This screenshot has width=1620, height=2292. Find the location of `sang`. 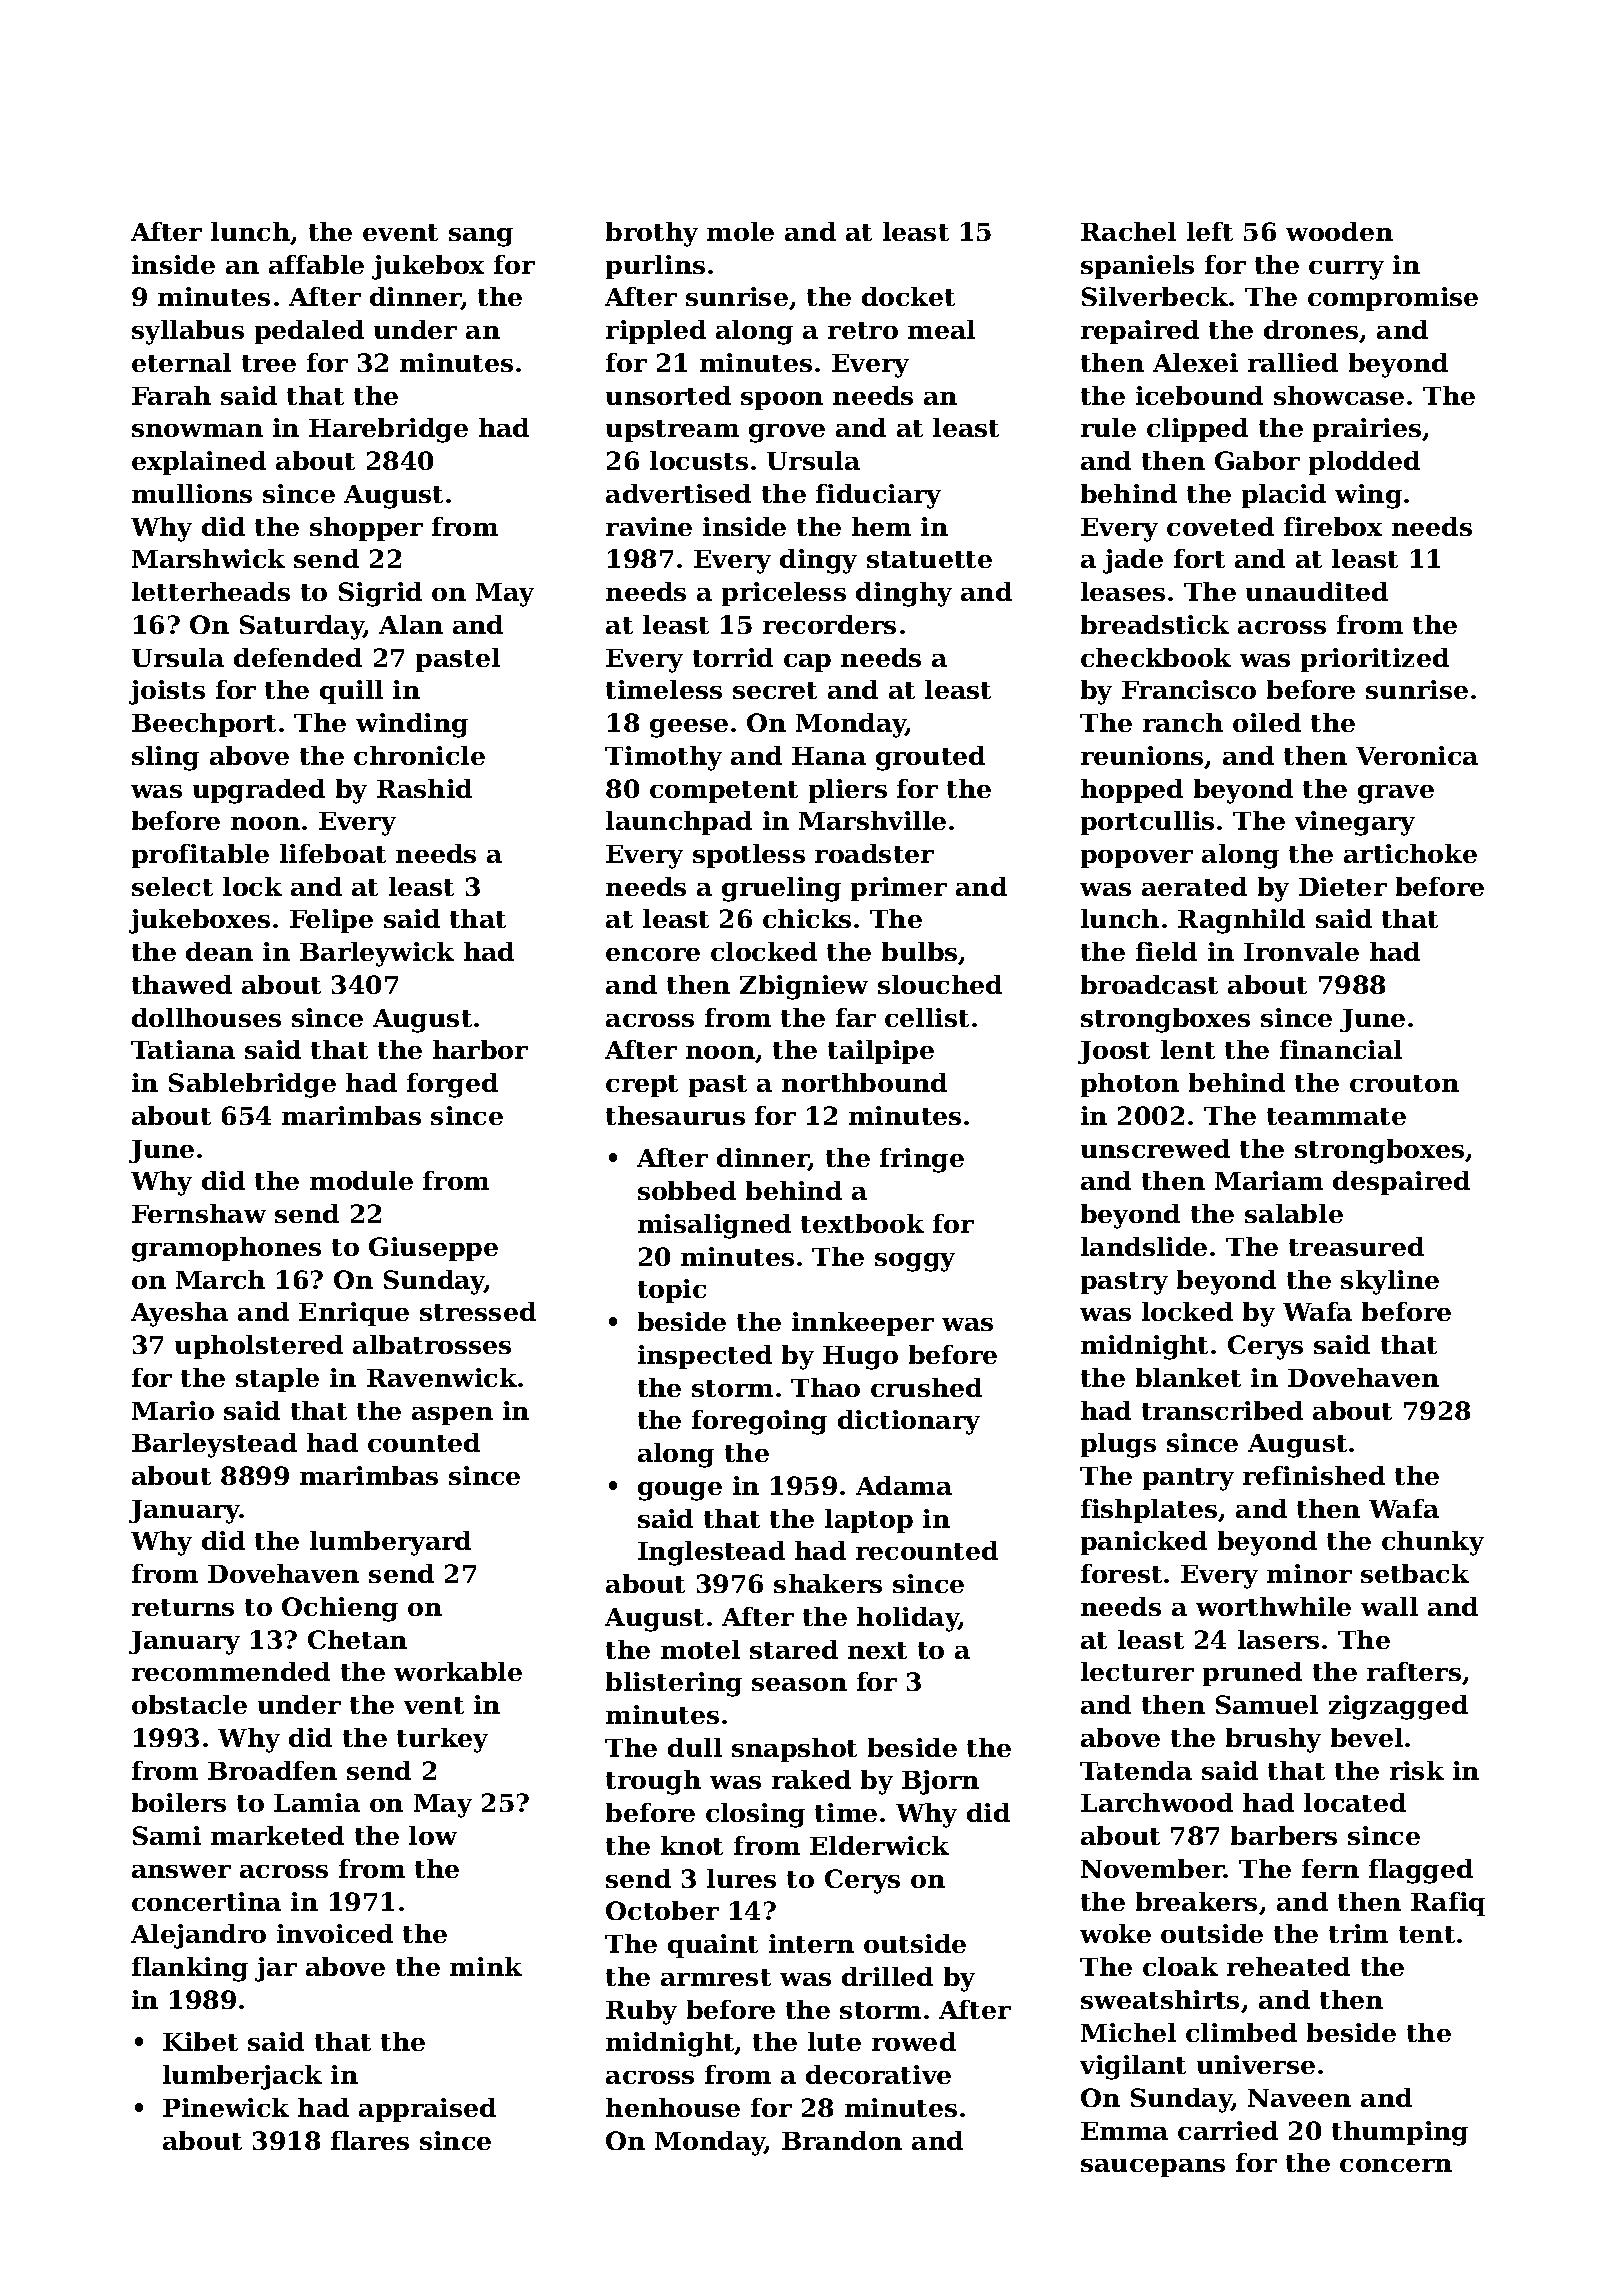

sang is located at coordinates (481, 237).
